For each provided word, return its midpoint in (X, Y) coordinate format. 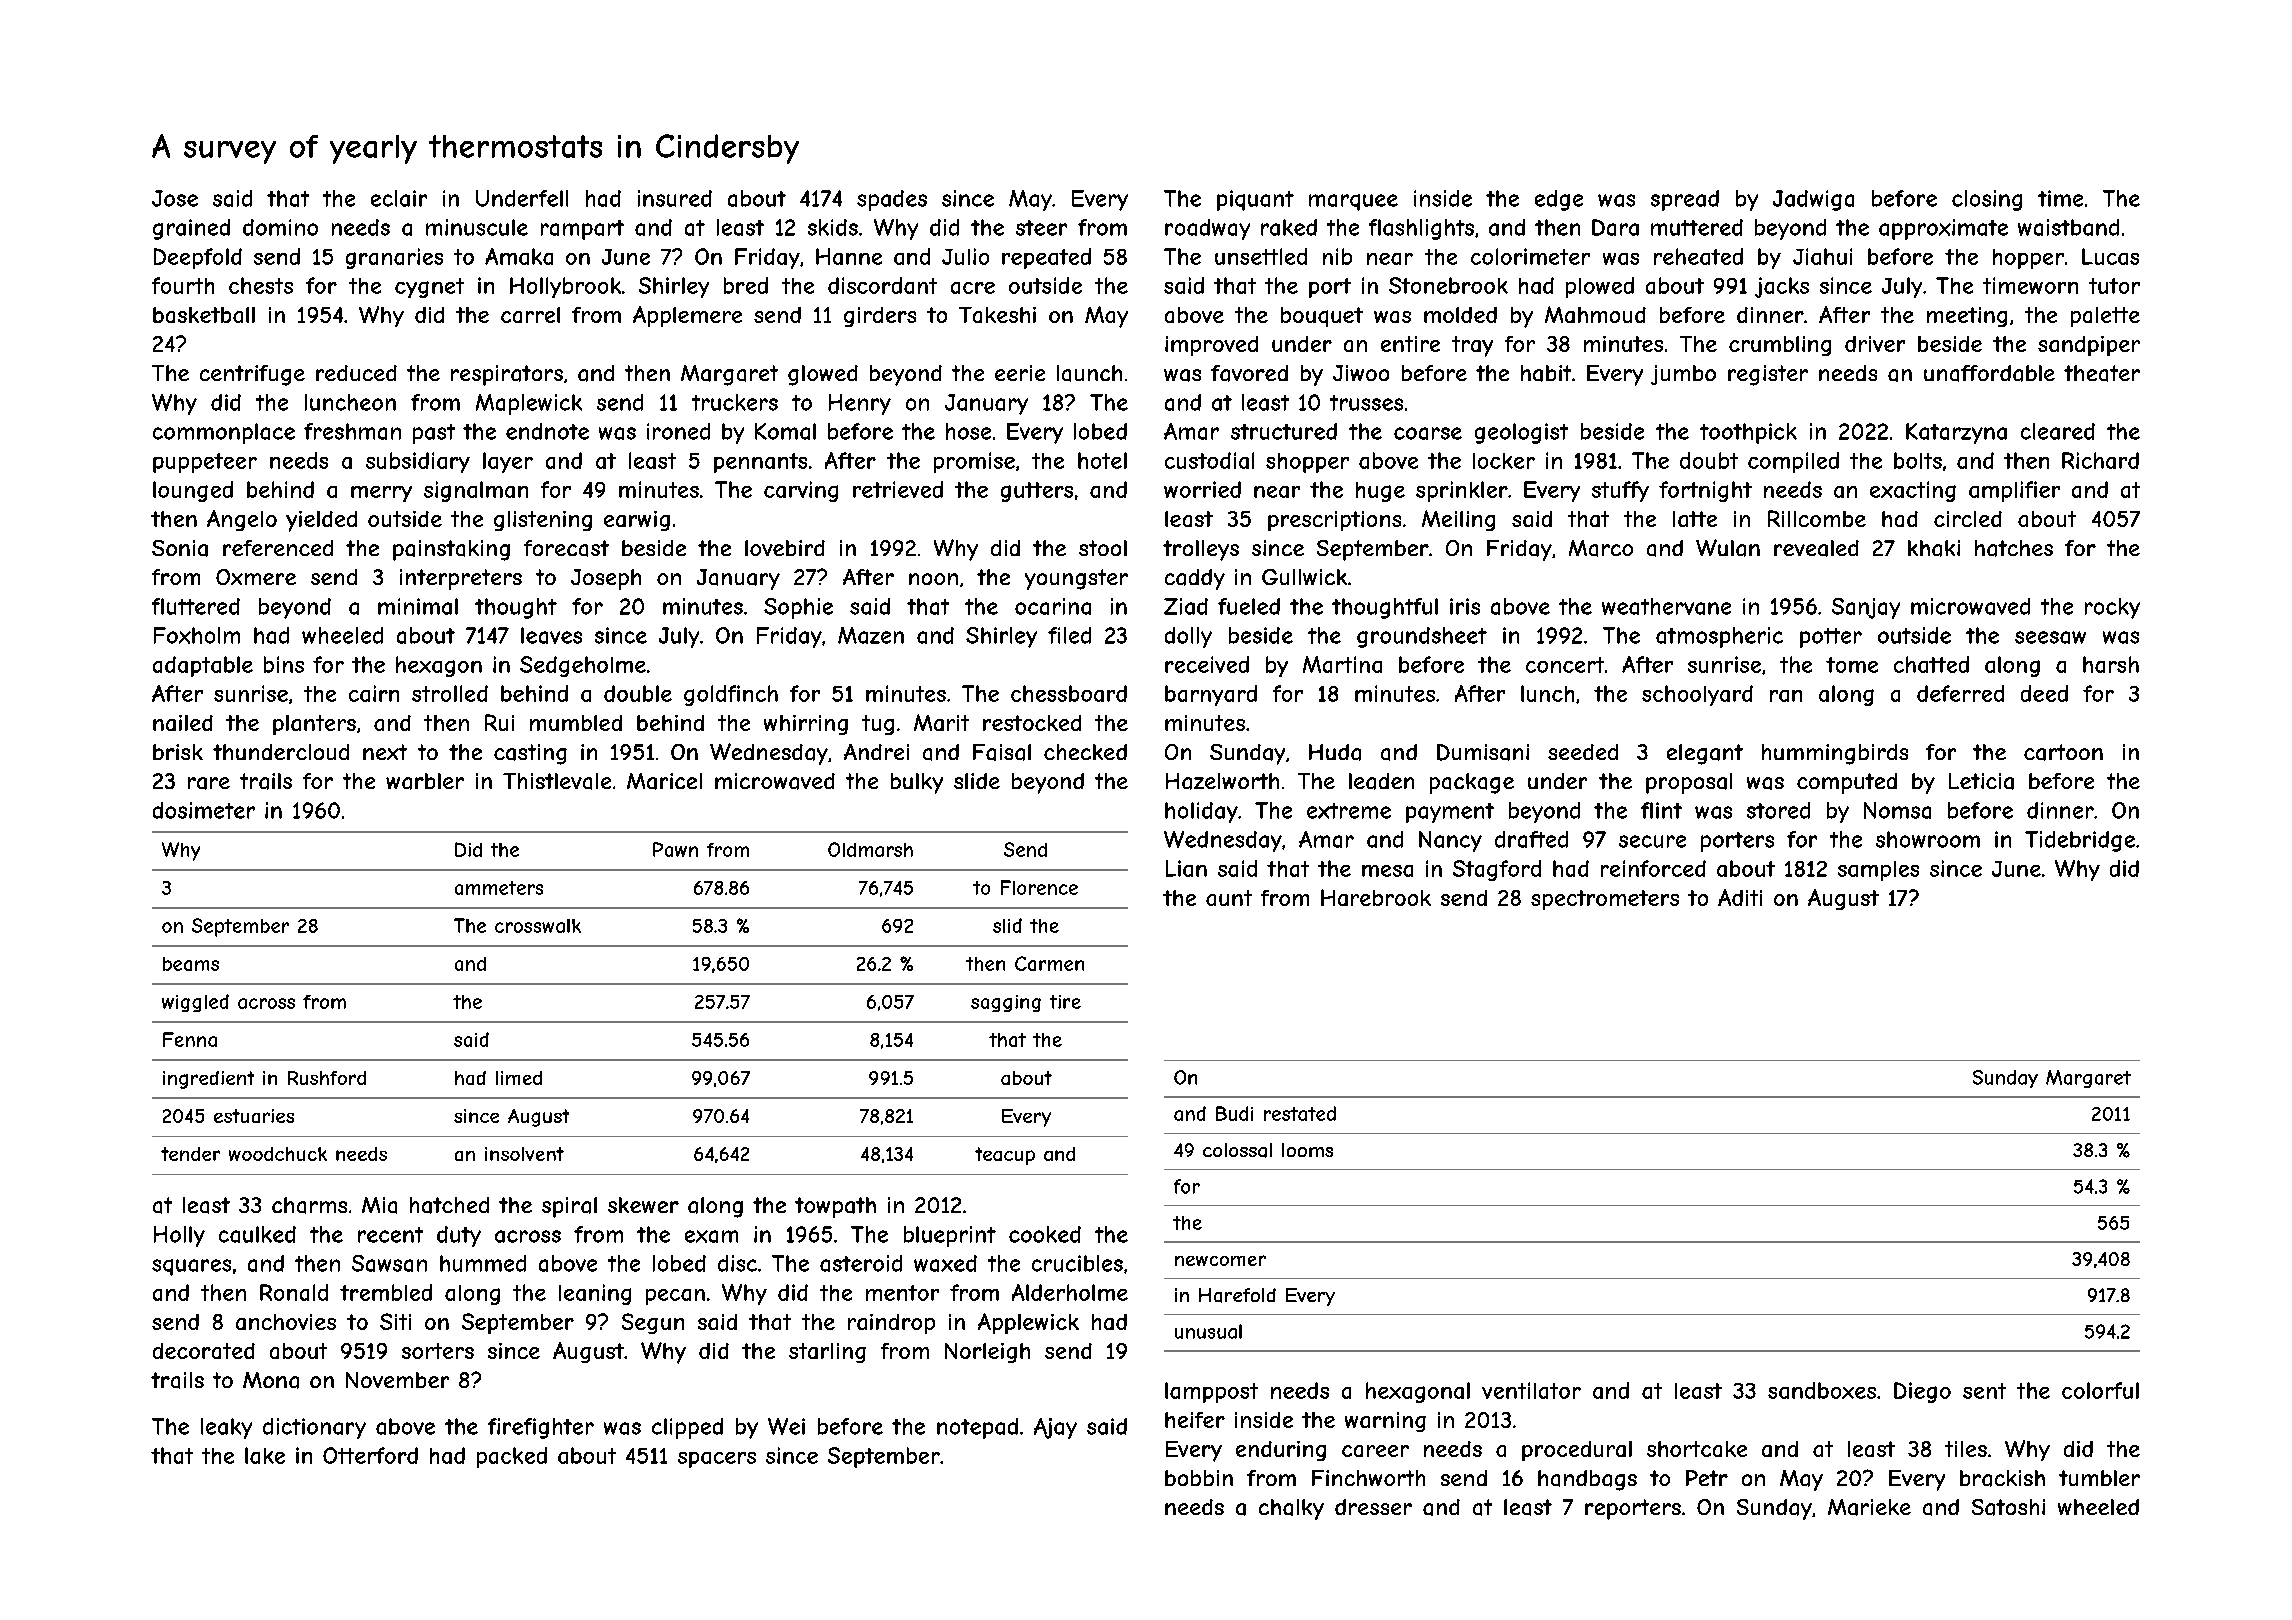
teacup (1005, 1156)
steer (1041, 228)
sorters (438, 1351)
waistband (2068, 227)
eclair (399, 198)
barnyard (1211, 695)
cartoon (2063, 752)
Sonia (180, 548)
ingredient (208, 1080)
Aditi (1740, 897)
